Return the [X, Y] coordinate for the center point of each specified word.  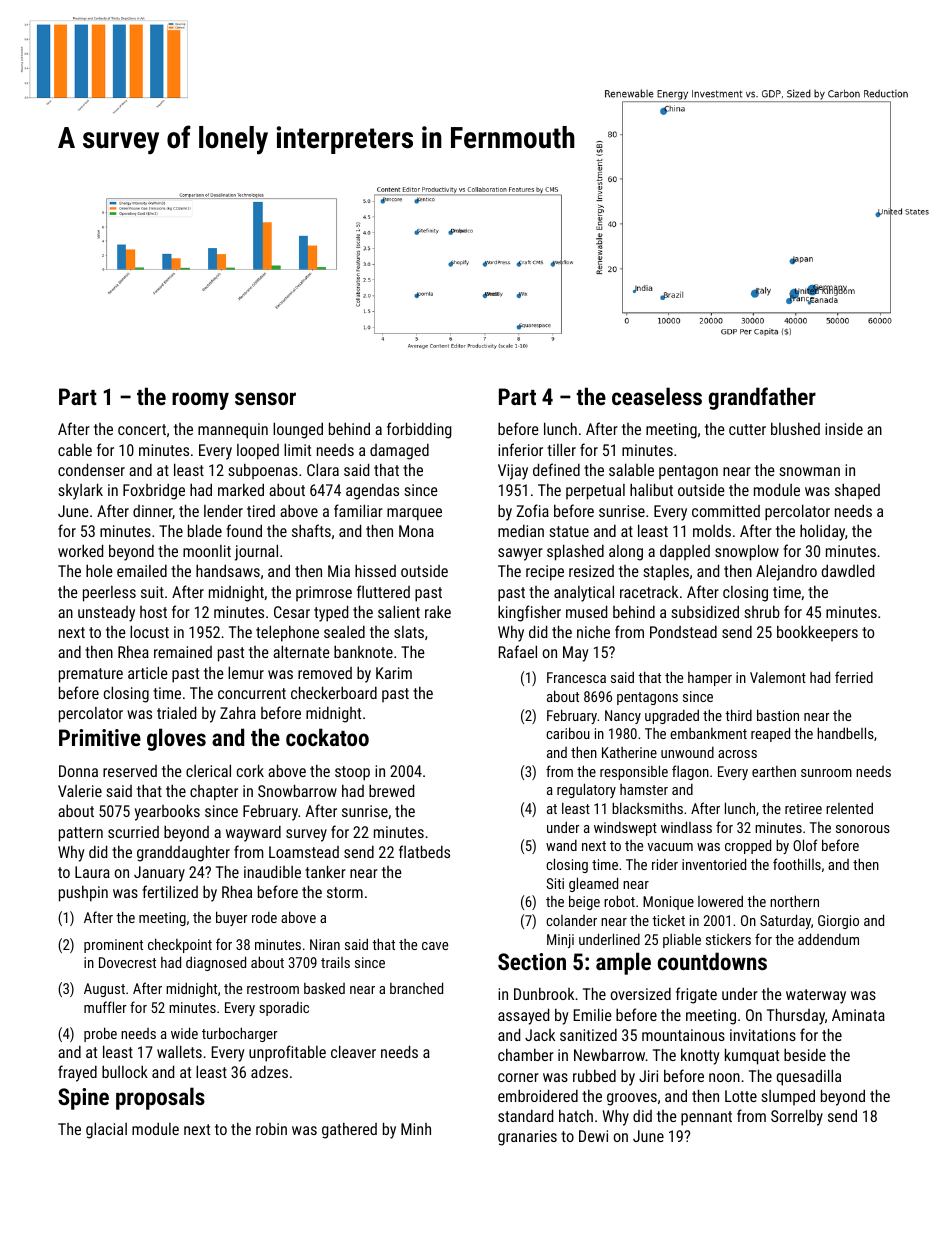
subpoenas [263, 471]
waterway [816, 996]
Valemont [778, 677]
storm [345, 892]
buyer [231, 918]
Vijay [513, 472]
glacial [106, 1130]
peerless [109, 594]
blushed [795, 428]
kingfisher [529, 613]
